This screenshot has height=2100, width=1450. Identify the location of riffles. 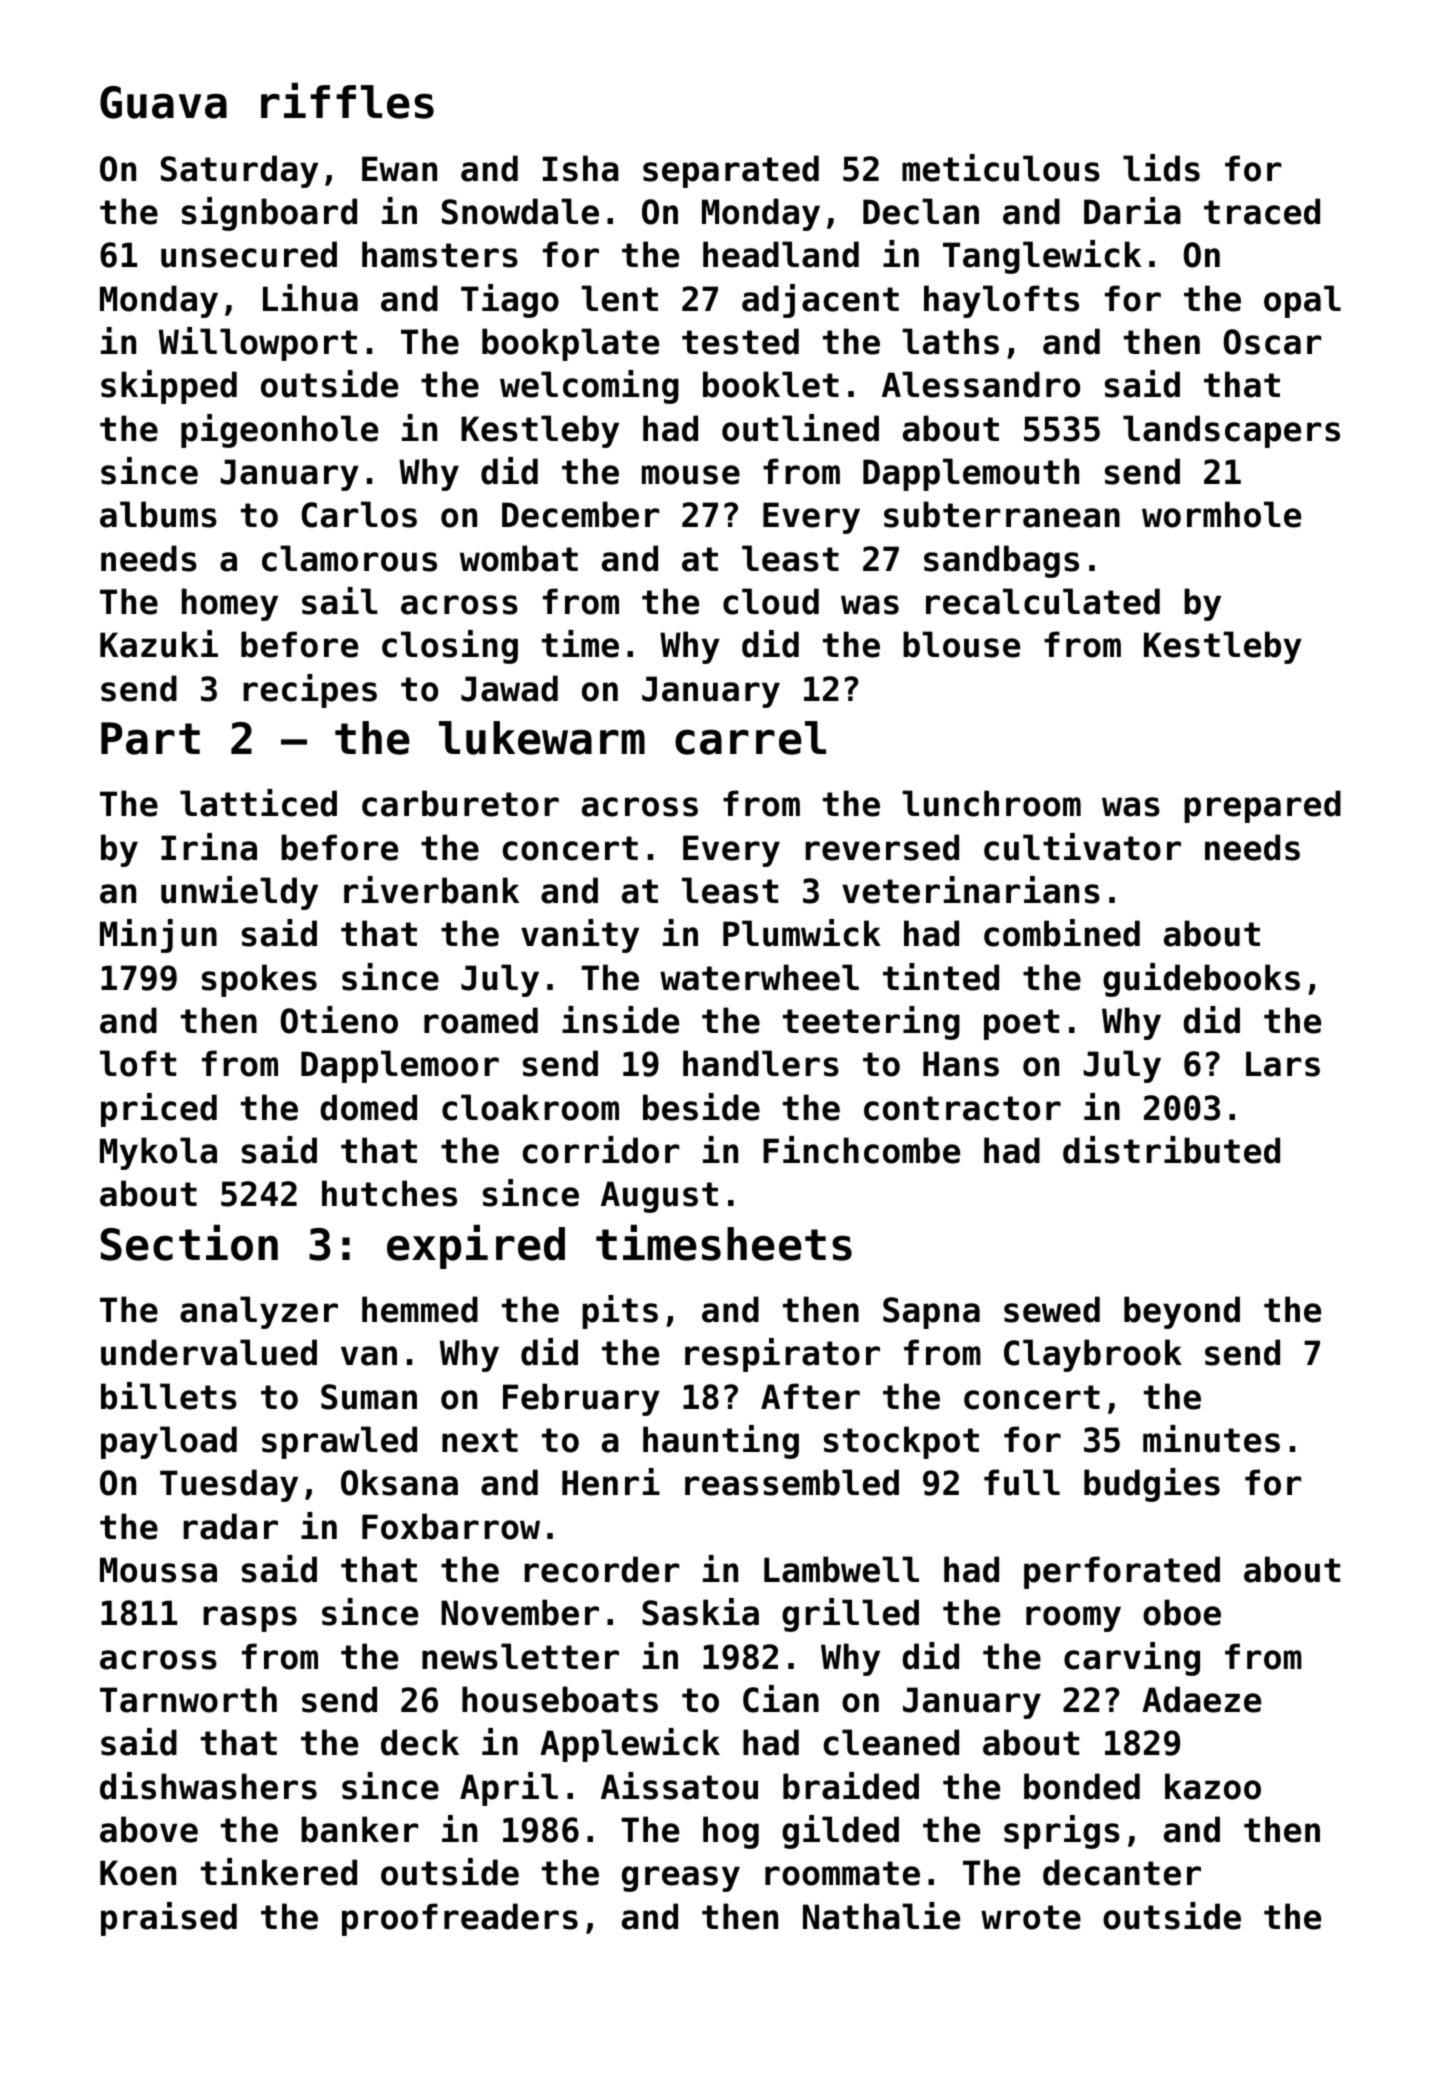
(347, 101).
